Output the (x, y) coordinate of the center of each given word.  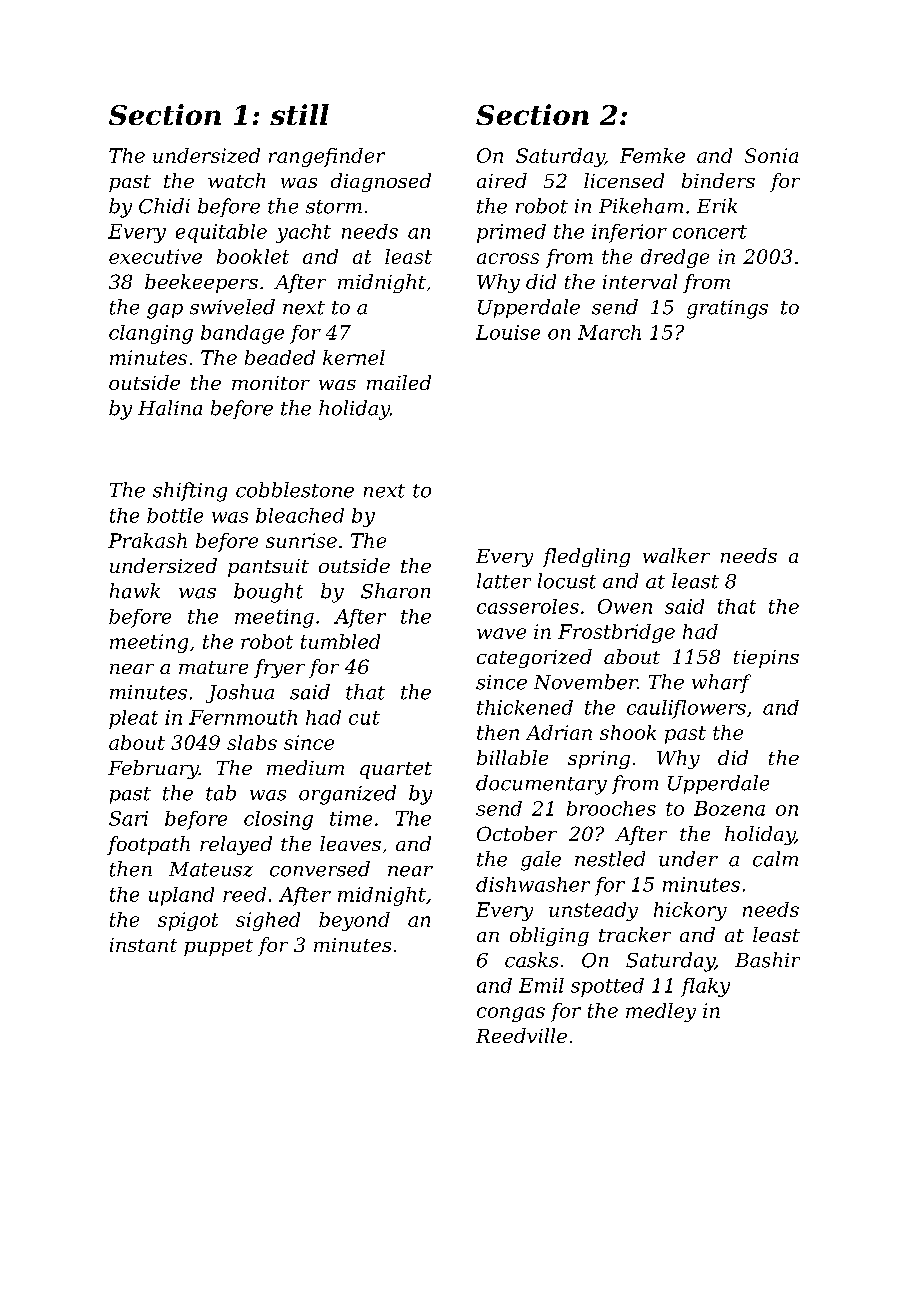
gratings (727, 309)
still (299, 114)
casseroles (528, 606)
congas (511, 1014)
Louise (508, 332)
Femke (652, 155)
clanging (151, 334)
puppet (218, 947)
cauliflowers (686, 709)
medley (661, 1012)
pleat (133, 719)
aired (502, 180)
